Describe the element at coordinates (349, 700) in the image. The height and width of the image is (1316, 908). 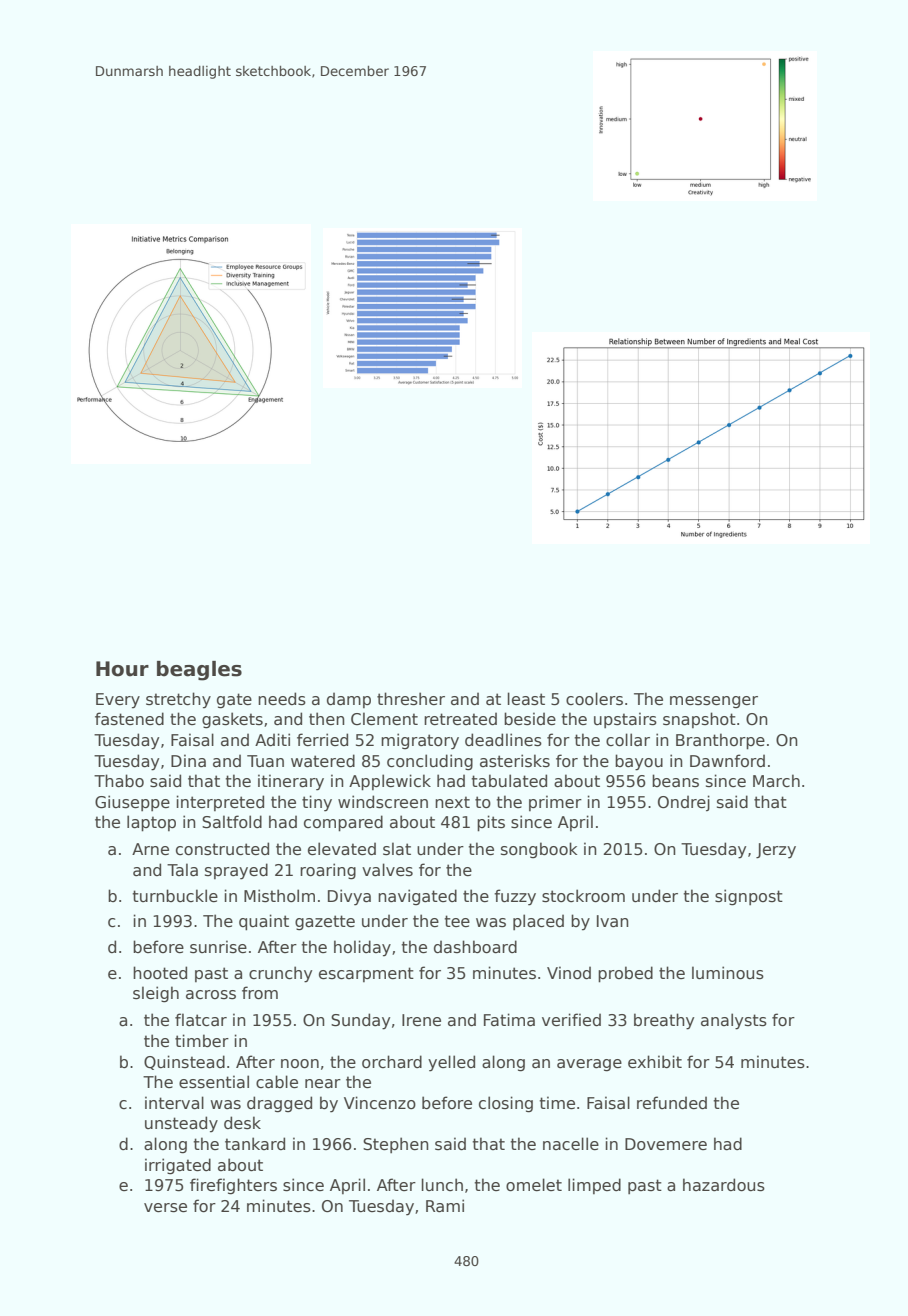
I see `damp` at that location.
